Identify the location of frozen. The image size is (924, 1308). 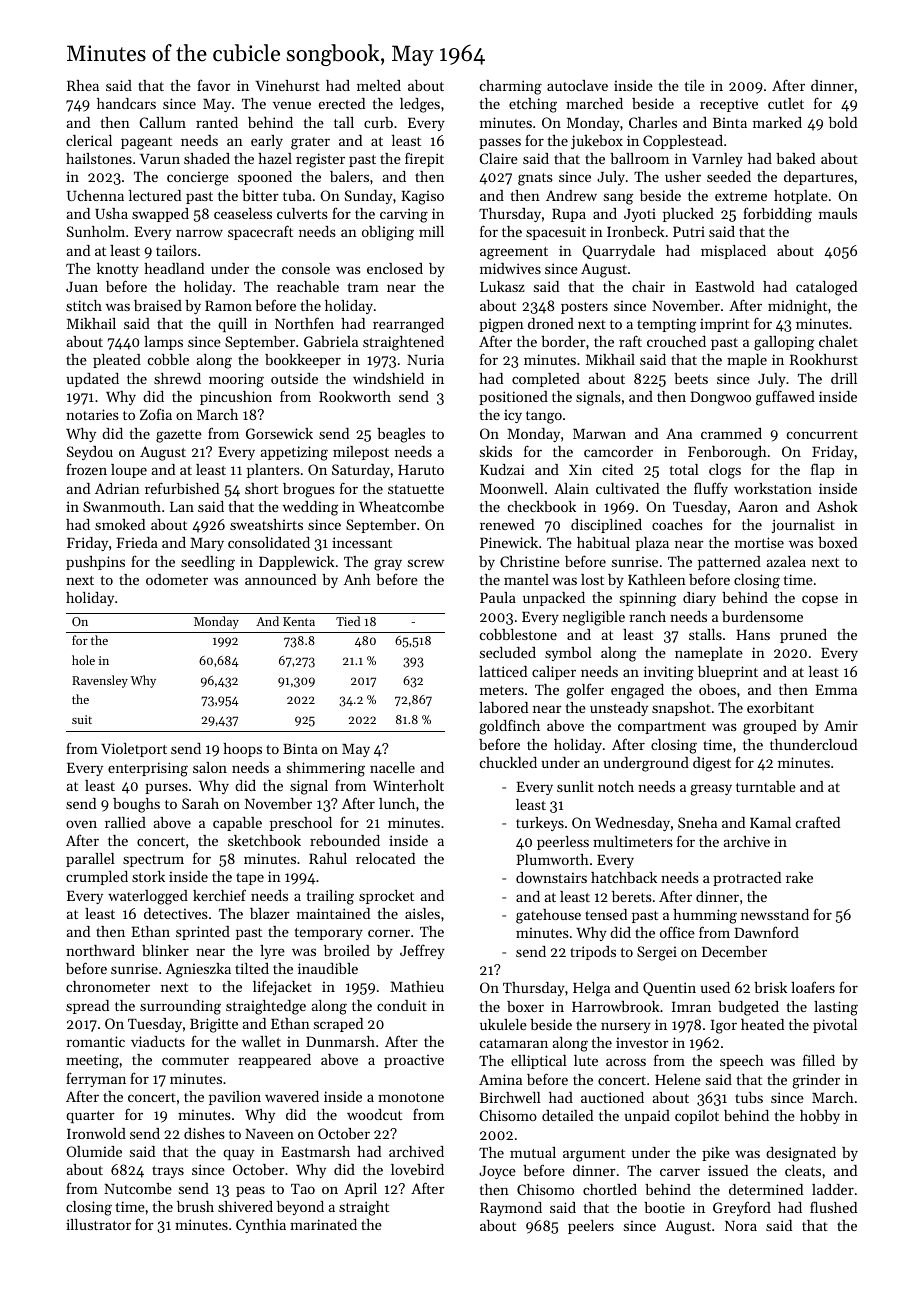
(86, 469).
